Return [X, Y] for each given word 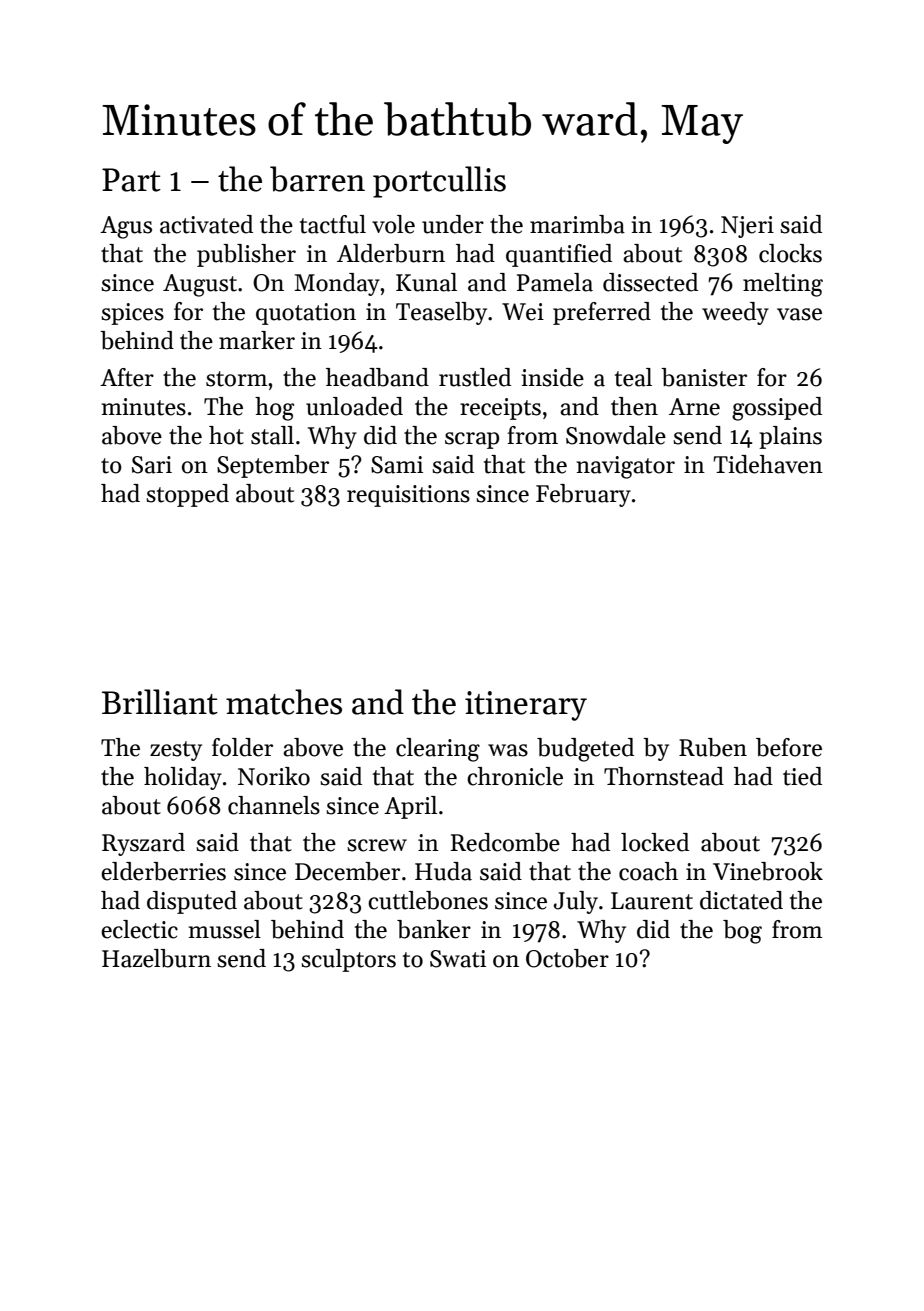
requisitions [408, 496]
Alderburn [391, 253]
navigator [626, 467]
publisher [246, 255]
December [347, 871]
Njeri [747, 227]
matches [284, 702]
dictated [741, 900]
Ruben [713, 747]
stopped [187, 495]
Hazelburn [156, 958]
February [583, 495]
